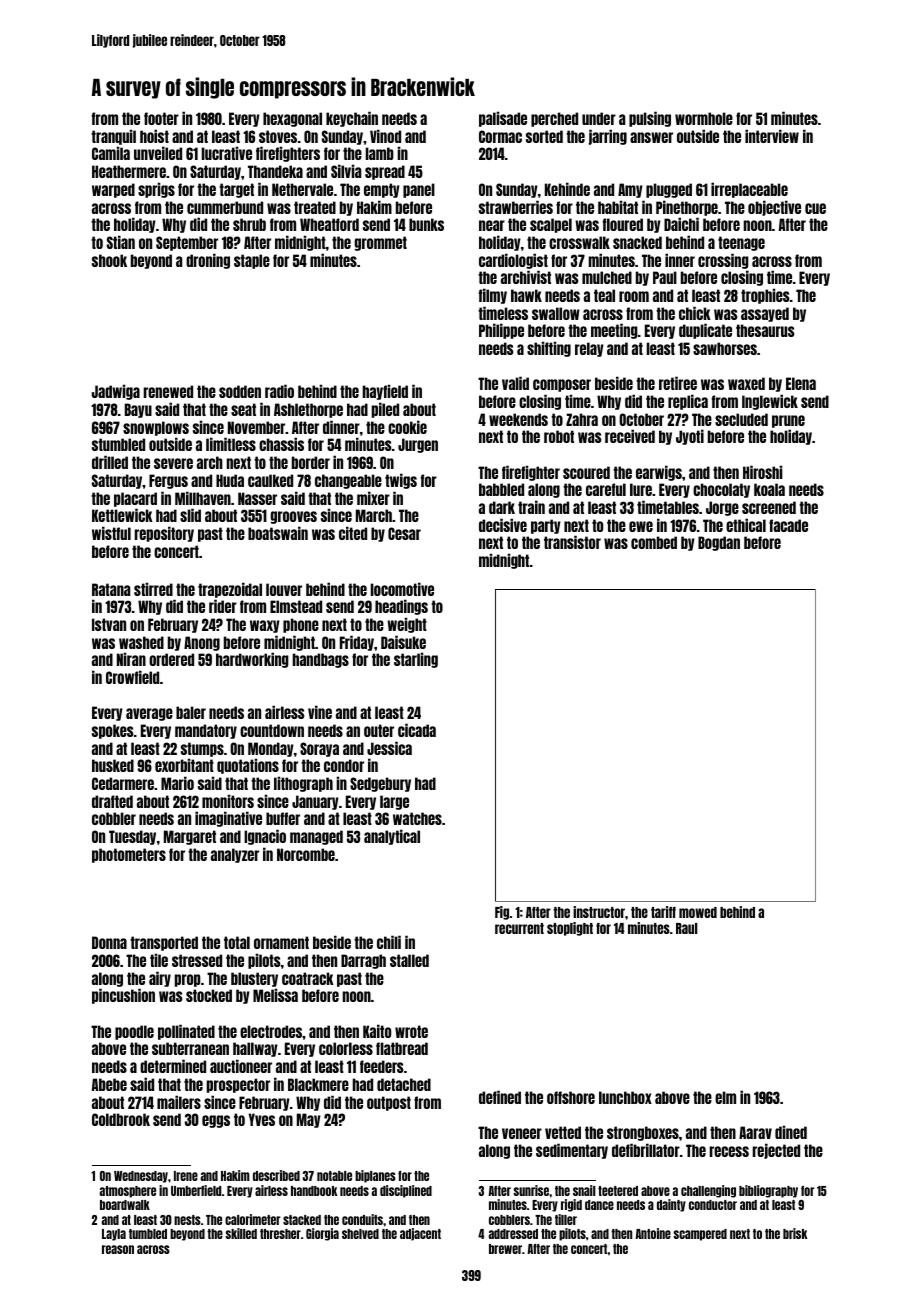  What do you see at coordinates (262, 1119) in the image?
I see `Yves` at bounding box center [262, 1119].
